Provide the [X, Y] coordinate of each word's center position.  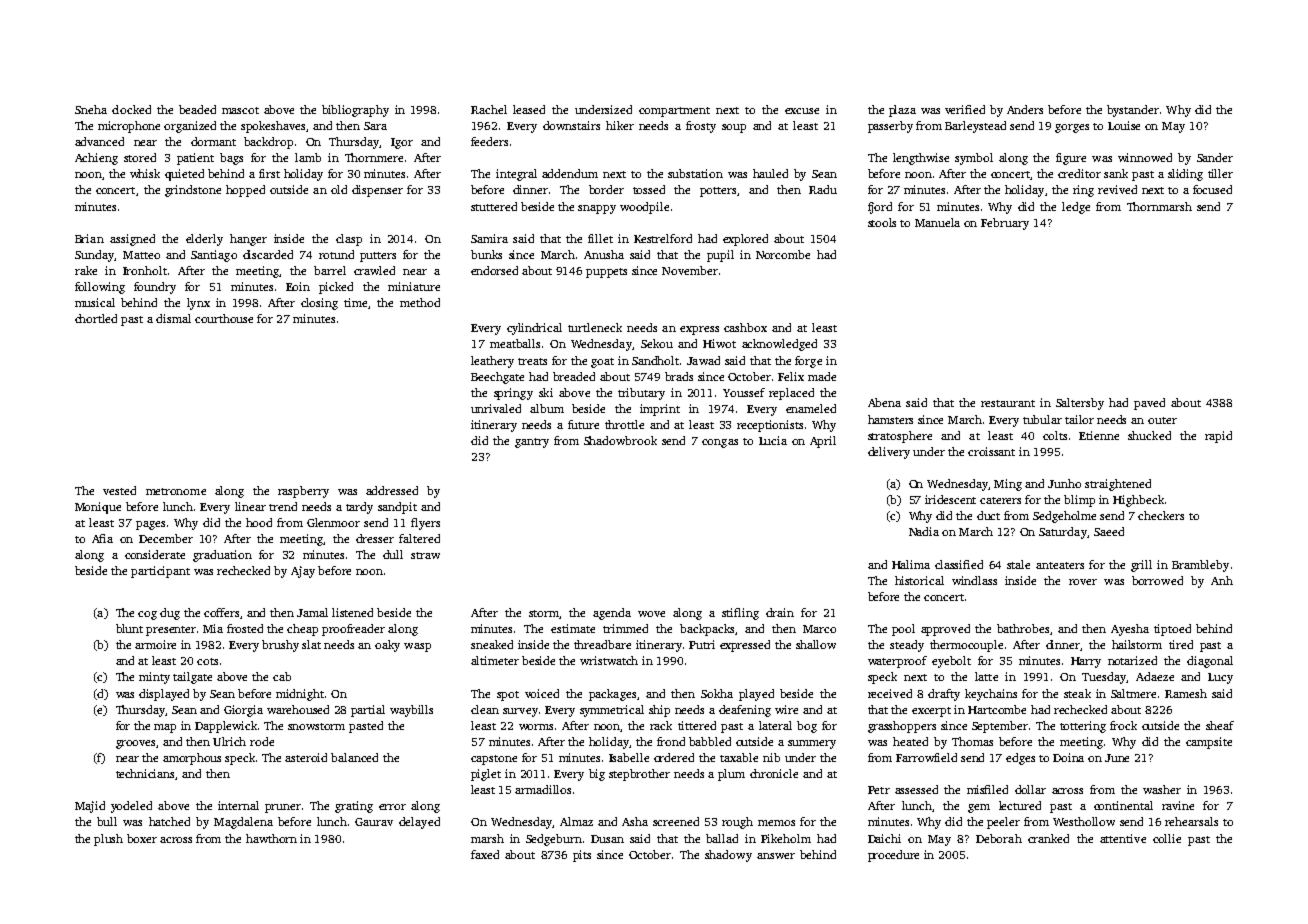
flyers [425, 524]
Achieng [96, 159]
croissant [991, 451]
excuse [802, 111]
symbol [974, 159]
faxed [485, 854]
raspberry [303, 492]
